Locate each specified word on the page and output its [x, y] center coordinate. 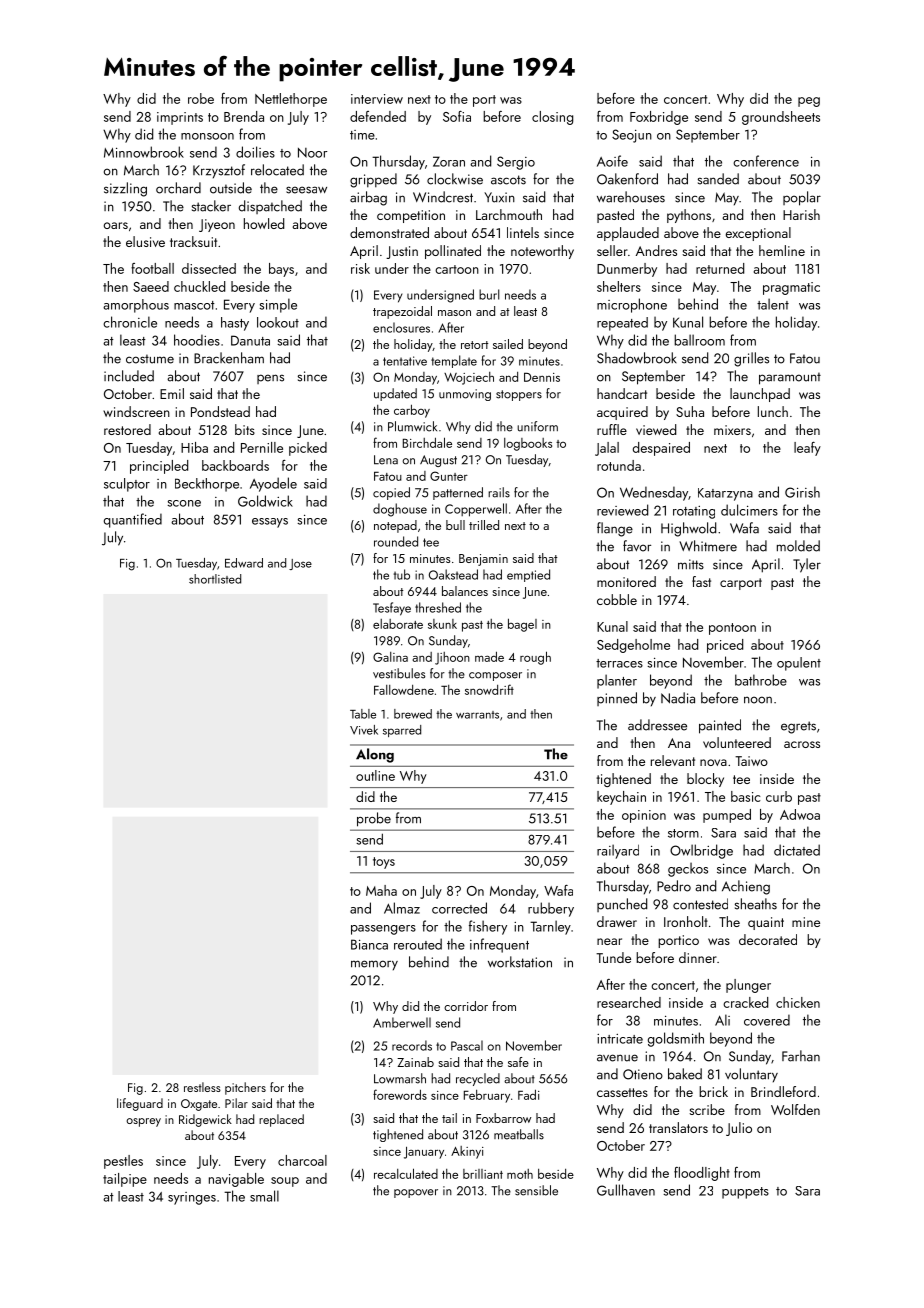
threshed [438, 607]
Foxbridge [659, 118]
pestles [123, 1162]
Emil [172, 393]
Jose [300, 564]
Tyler [807, 565]
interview [377, 99]
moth [520, 1174]
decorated [768, 939]
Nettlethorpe [291, 100]
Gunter [449, 476]
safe [518, 1062]
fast [701, 581]
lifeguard [140, 1104]
